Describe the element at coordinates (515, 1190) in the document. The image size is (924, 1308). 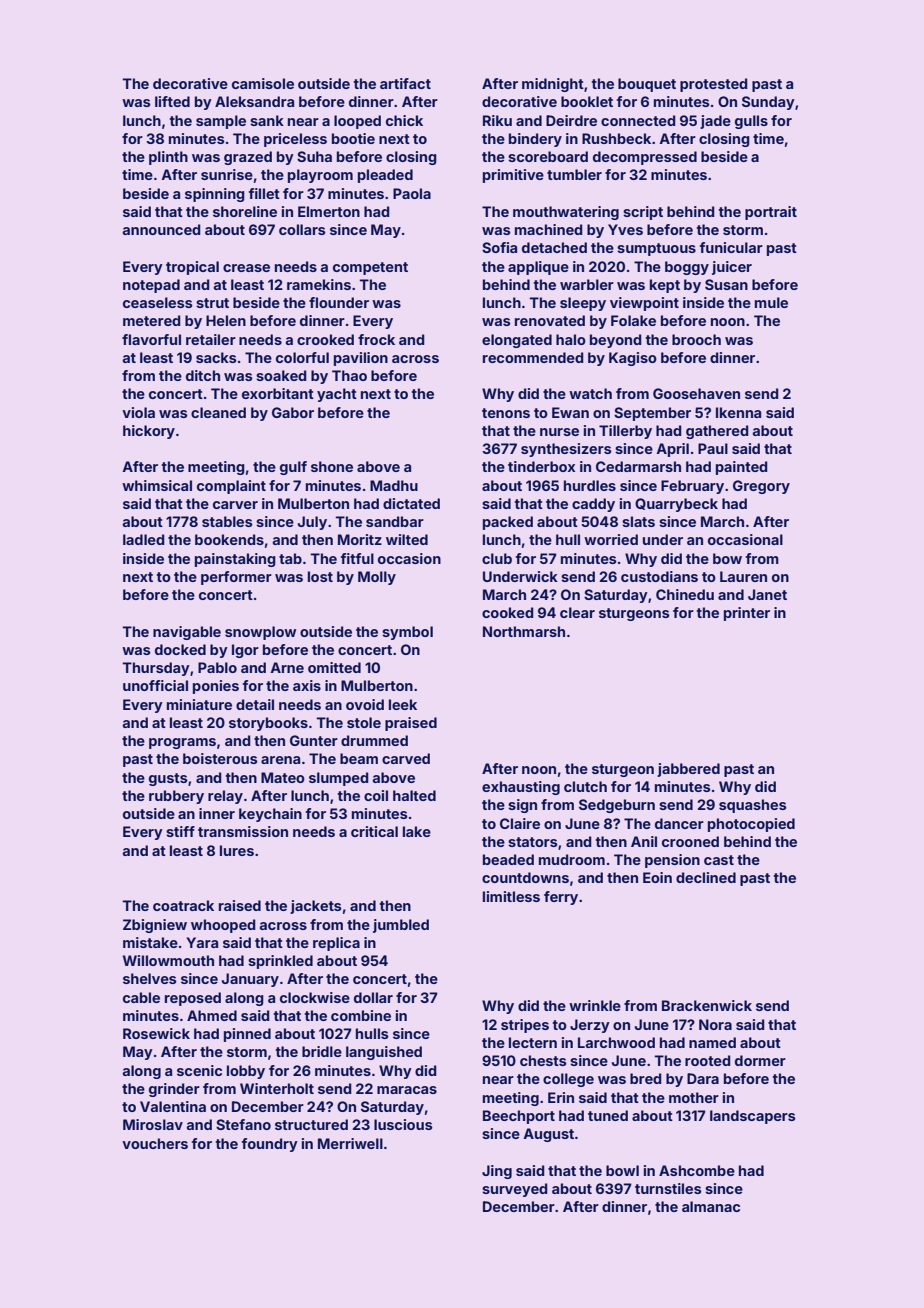
I see `surveyed` at that location.
